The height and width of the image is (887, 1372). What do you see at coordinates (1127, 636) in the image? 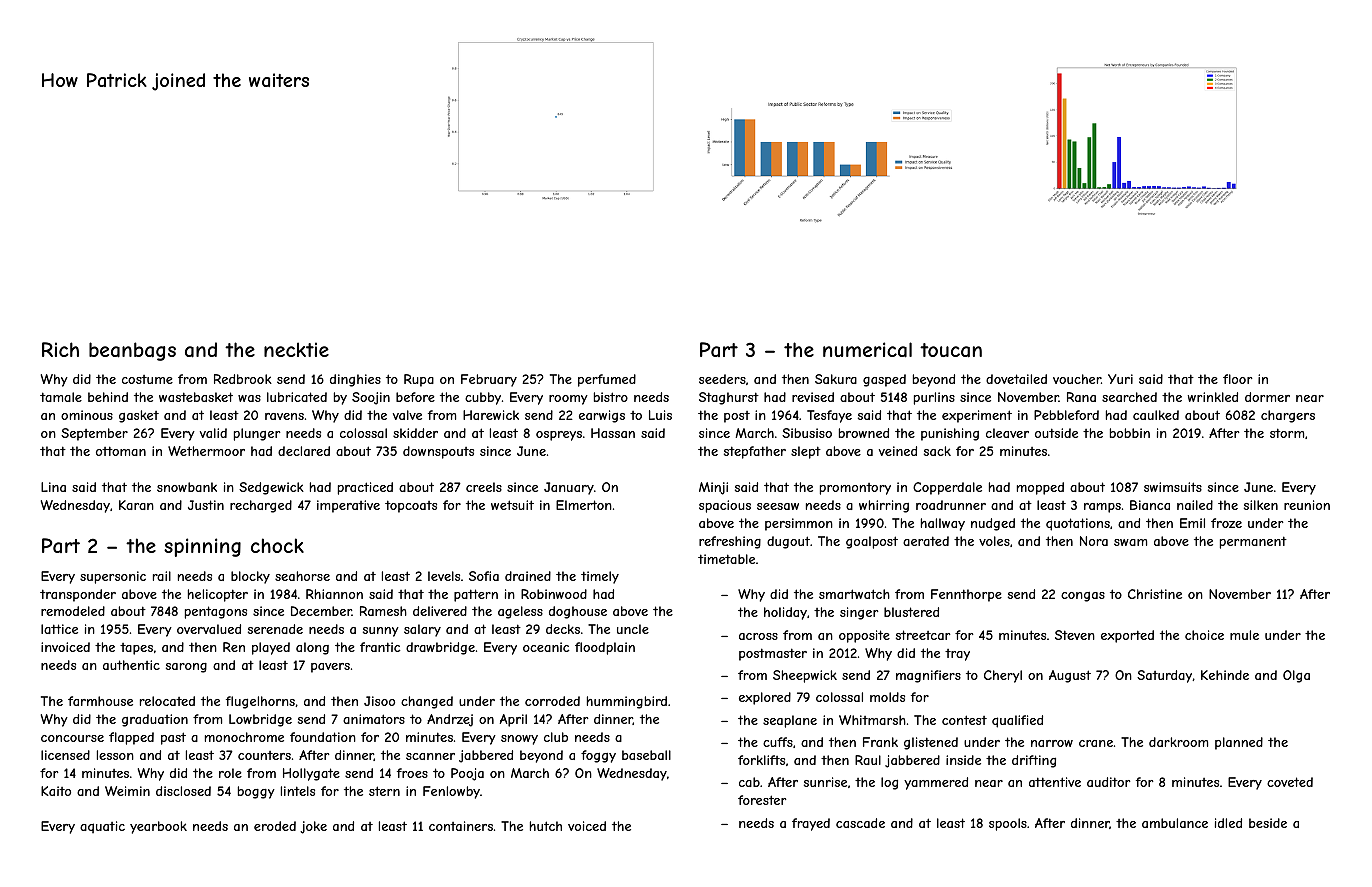
I see `exported` at bounding box center [1127, 636].
